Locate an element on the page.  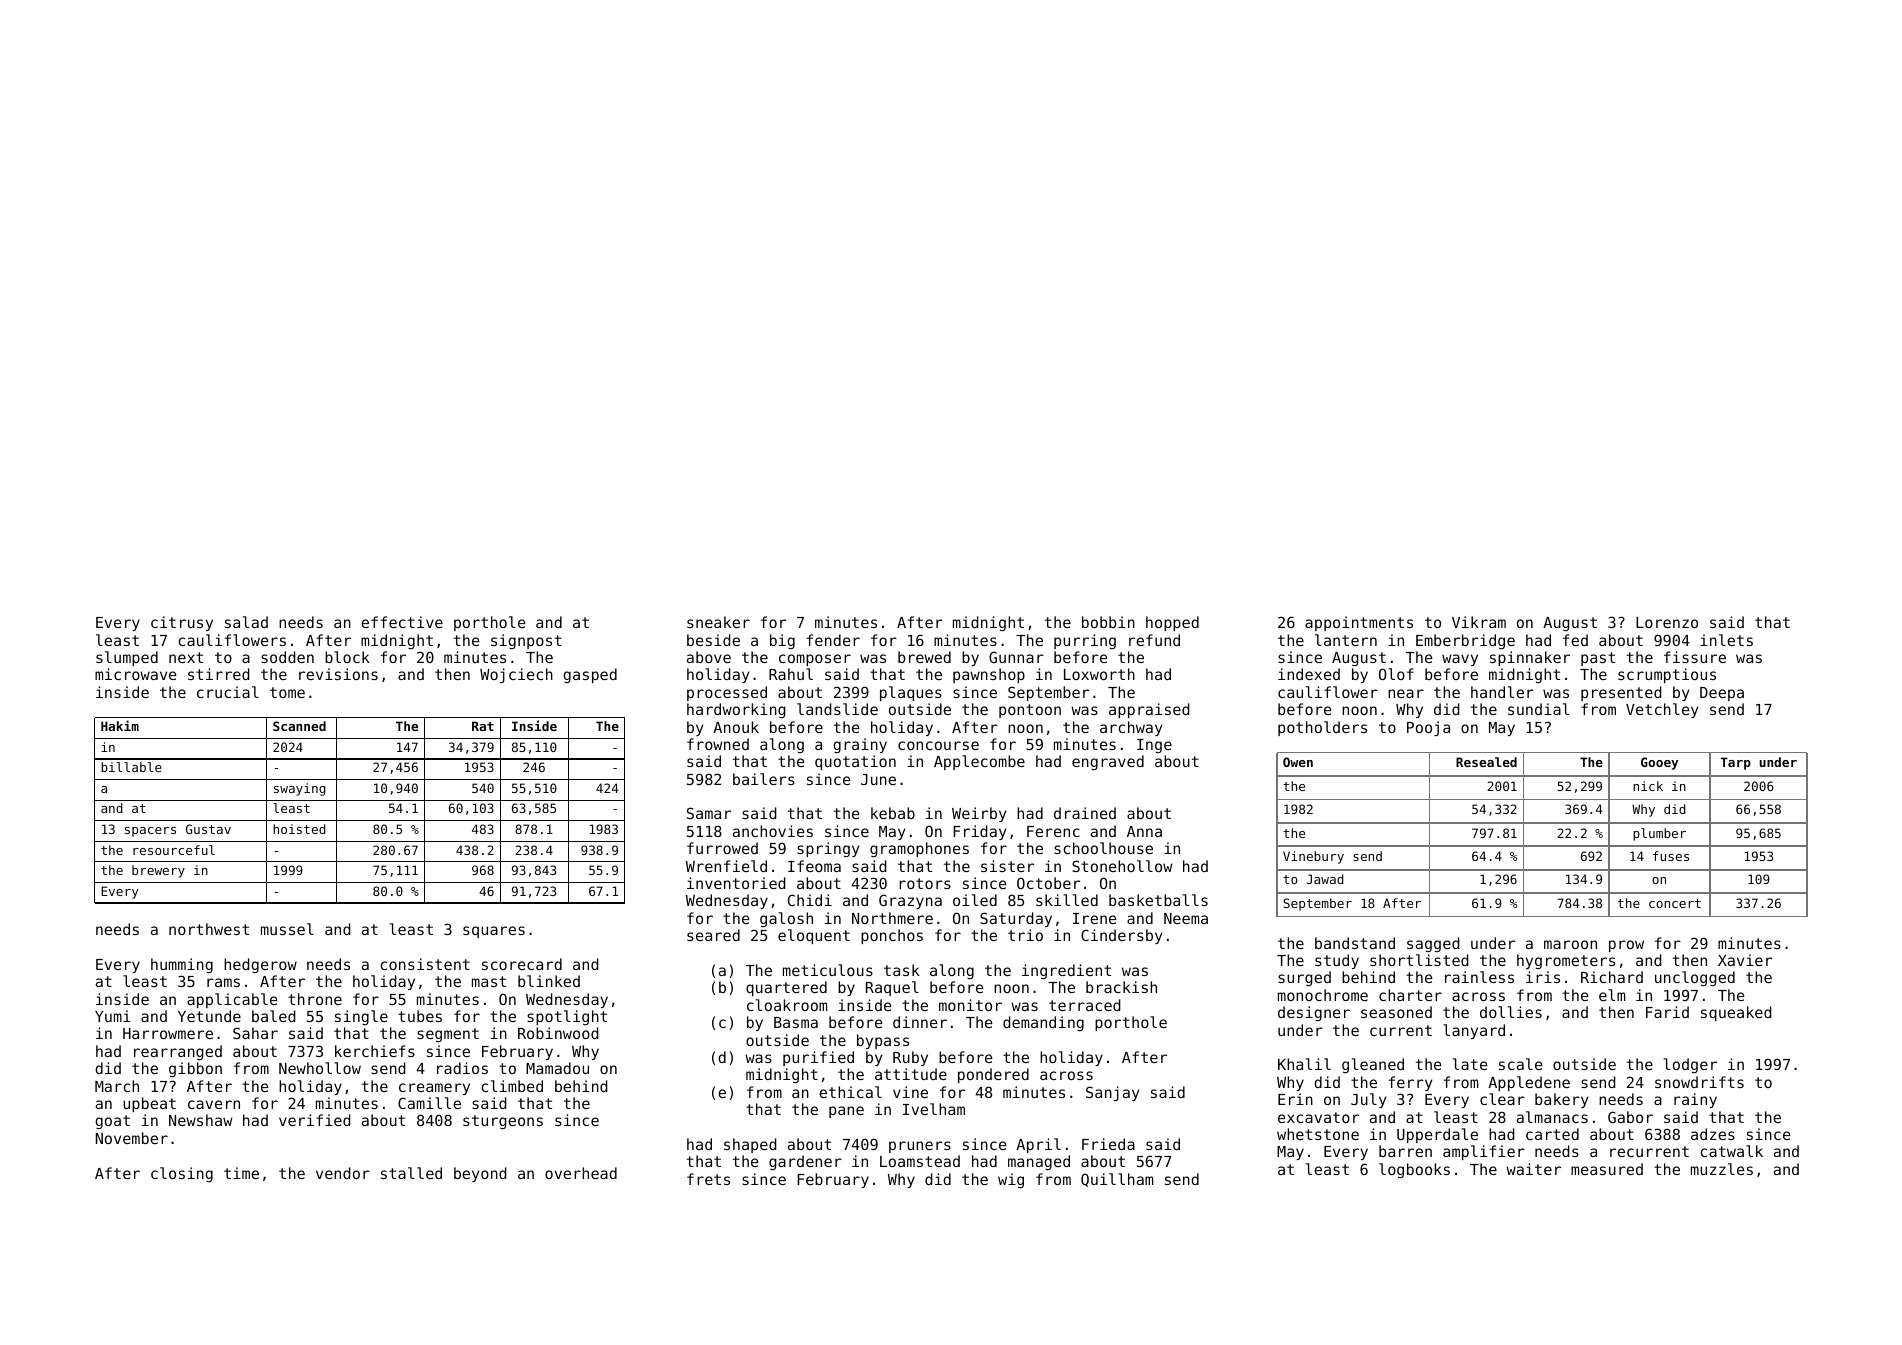
Lorenzo is located at coordinates (1667, 622).
